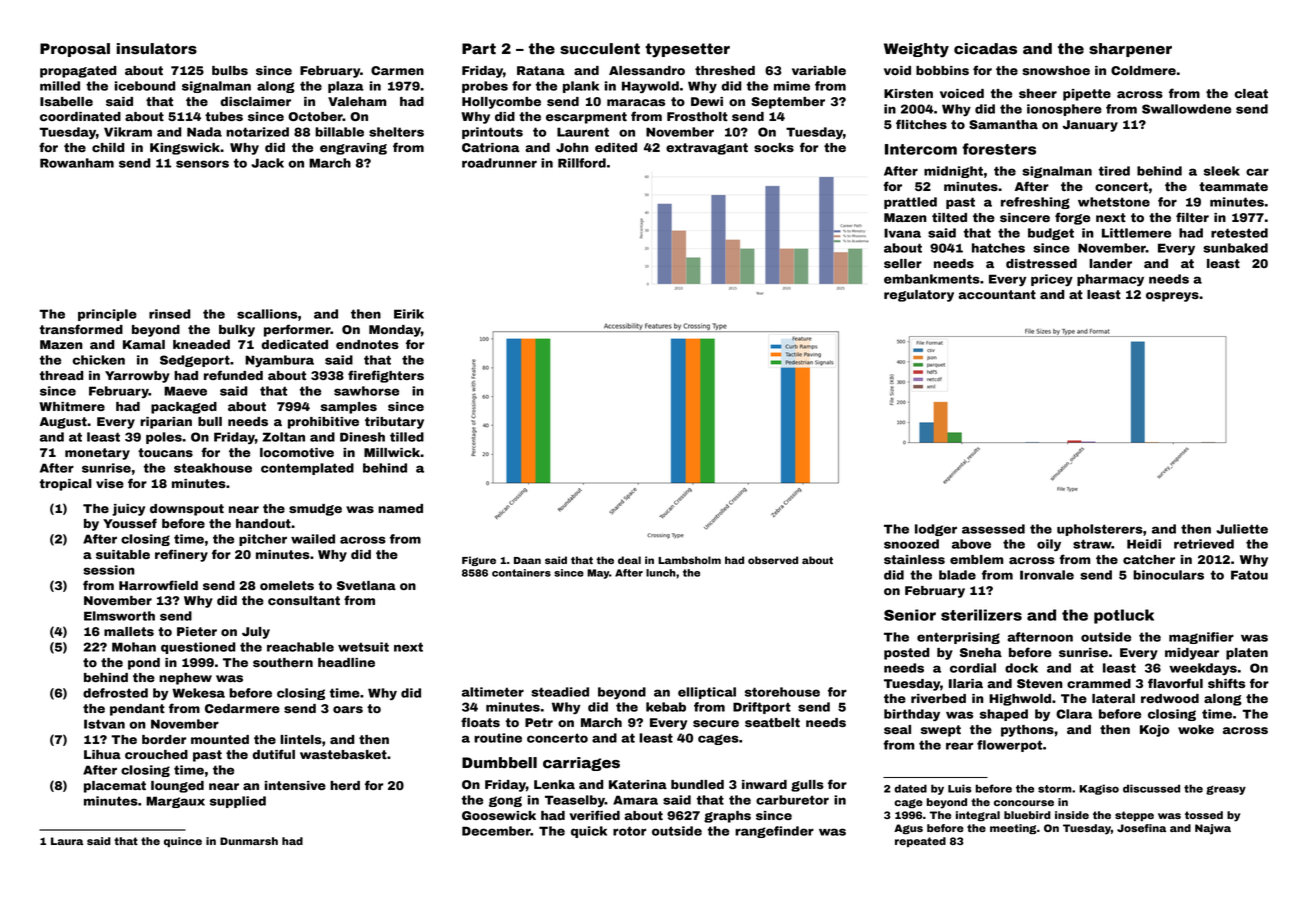 Image resolution: width=1308 pixels, height=924 pixels. Describe the element at coordinates (1239, 233) in the screenshot. I see `retested` at that location.
